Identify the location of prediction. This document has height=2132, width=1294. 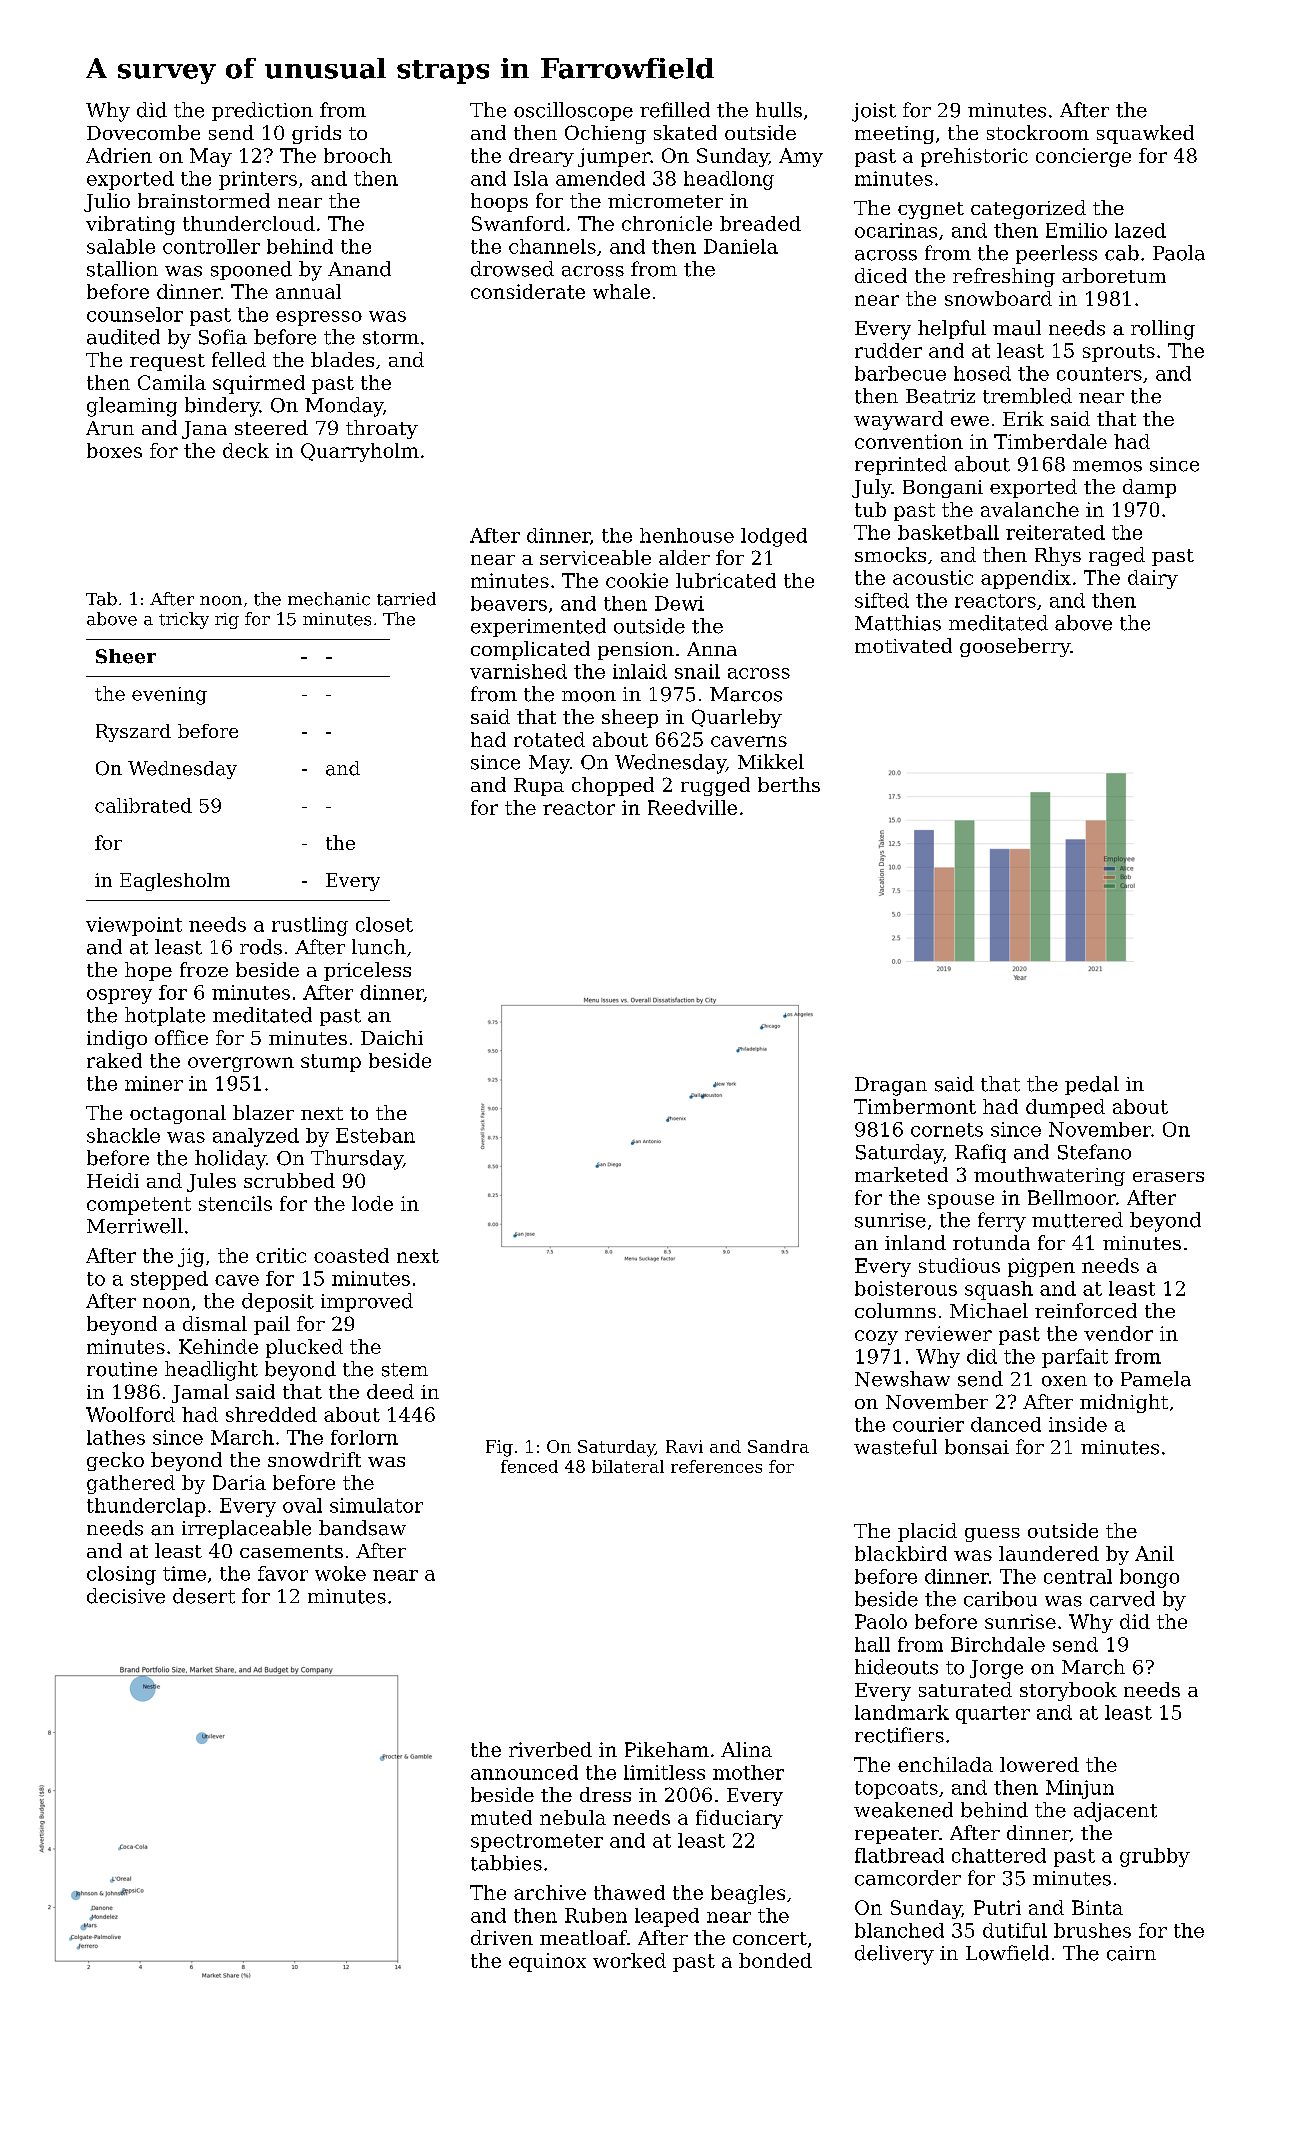
(262, 111).
